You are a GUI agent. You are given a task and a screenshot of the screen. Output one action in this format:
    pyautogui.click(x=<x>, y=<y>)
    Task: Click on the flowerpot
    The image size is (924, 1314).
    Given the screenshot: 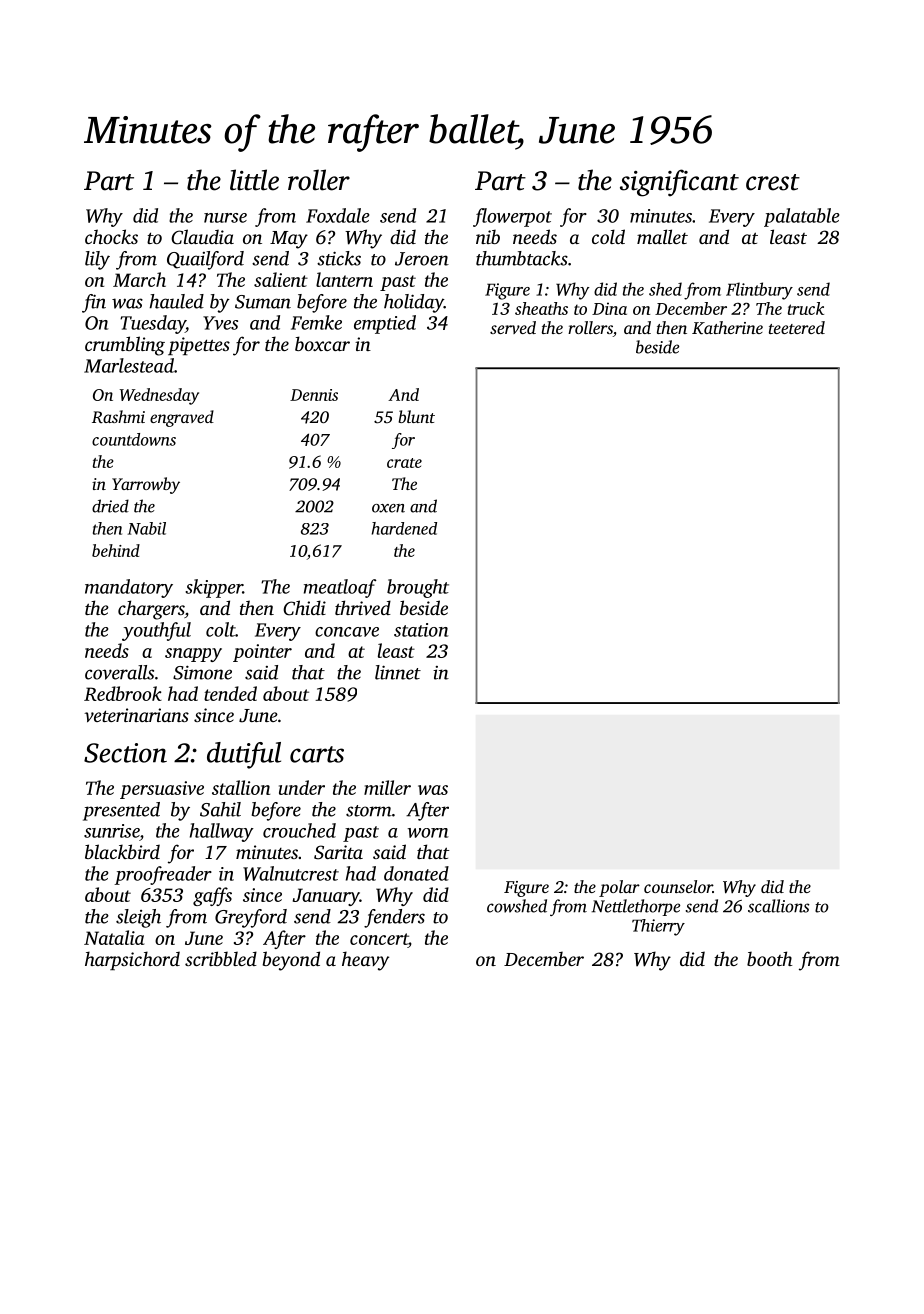 What is the action you would take?
    pyautogui.click(x=512, y=217)
